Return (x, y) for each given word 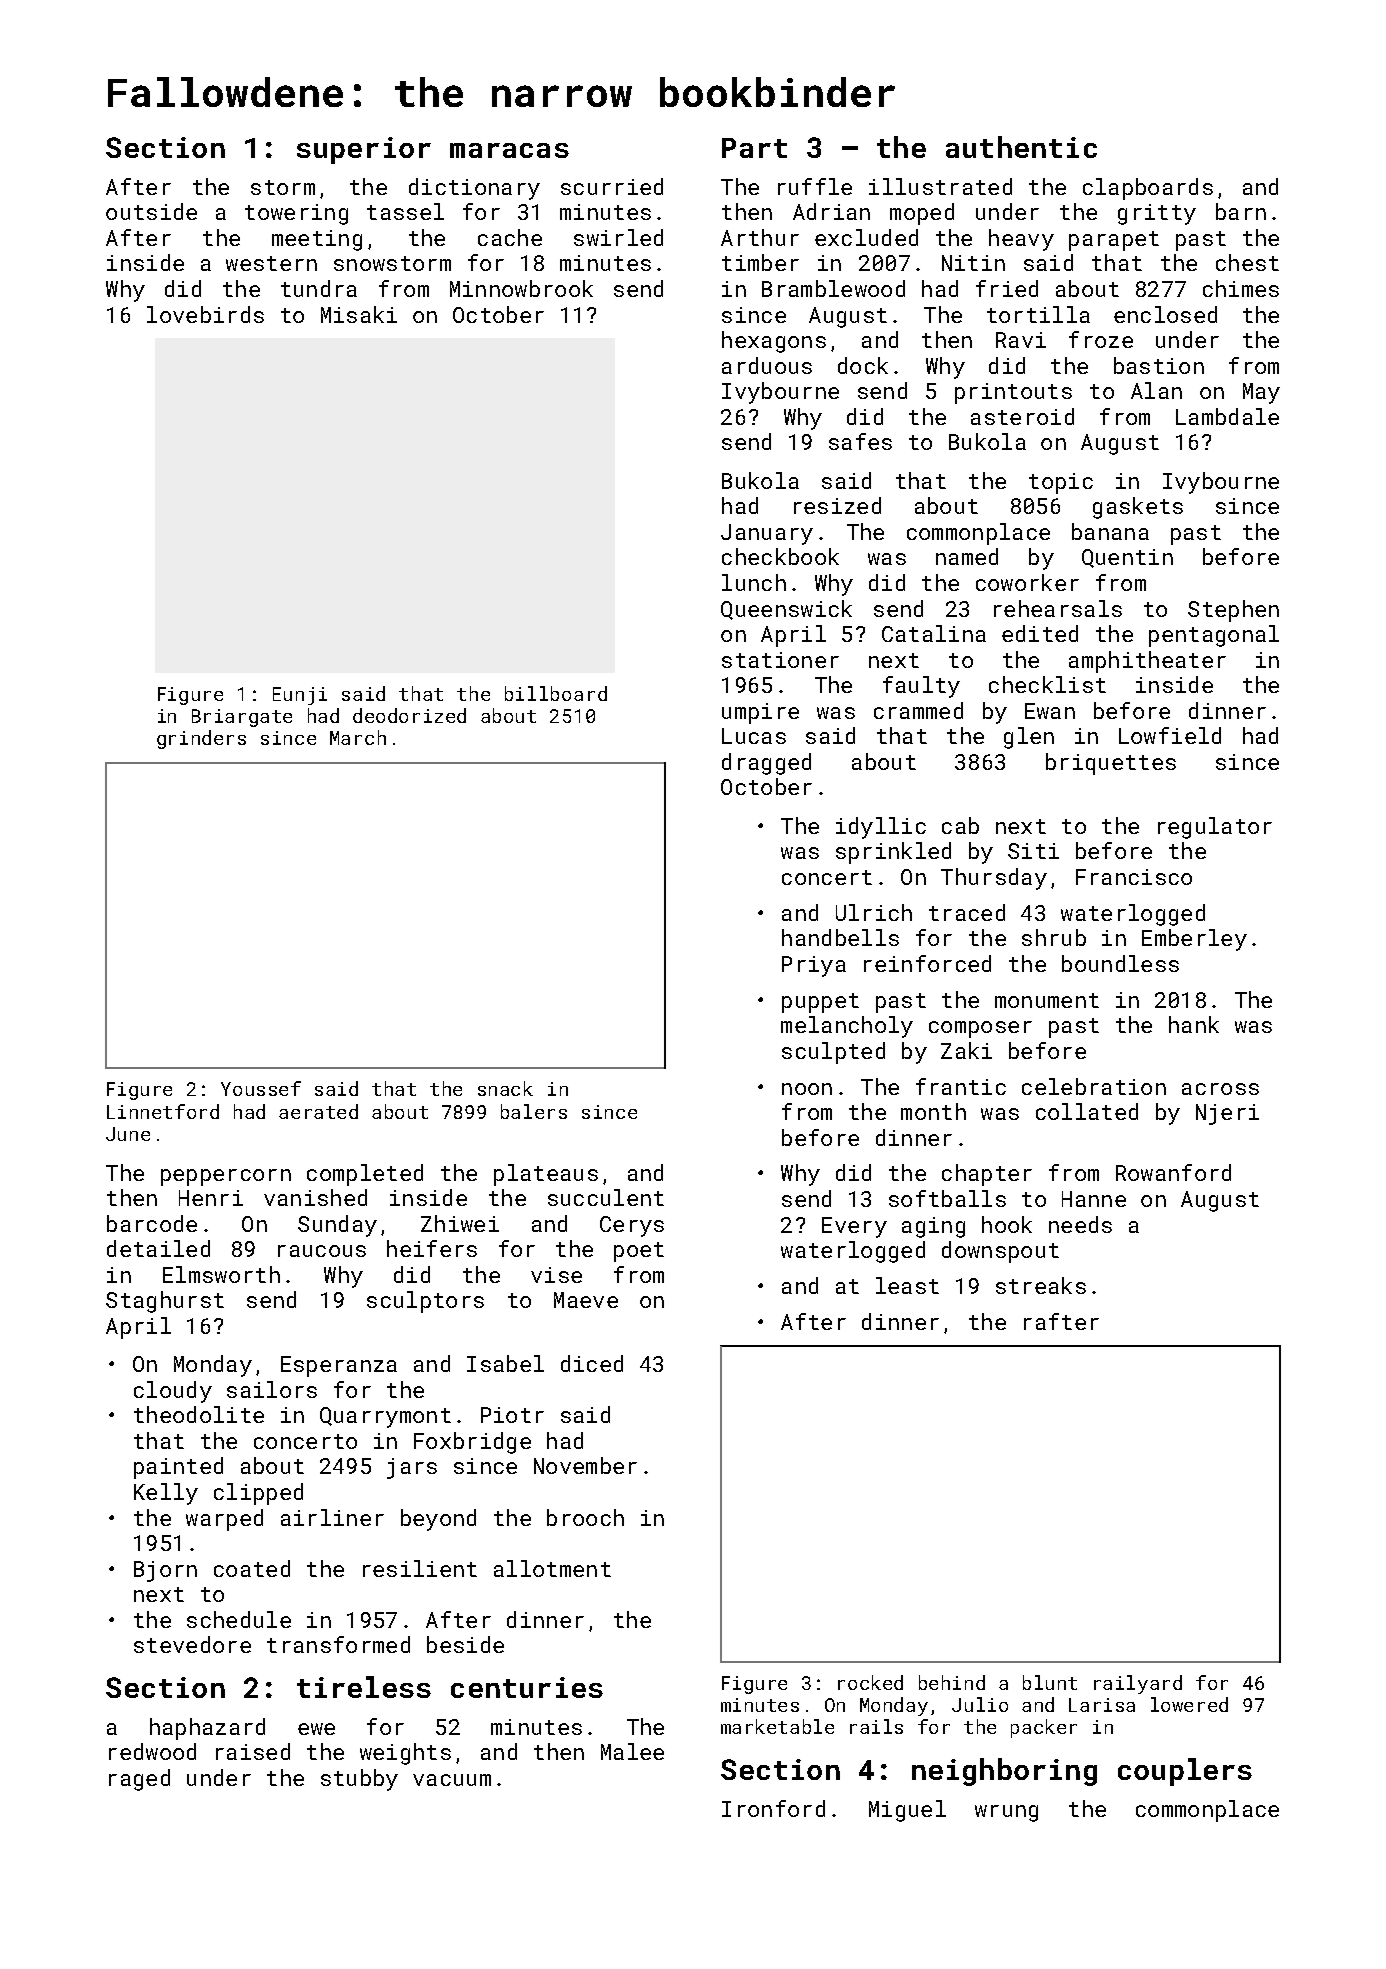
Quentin (1127, 558)
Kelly (166, 1494)
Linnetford (163, 1111)
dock (863, 365)
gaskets (1138, 508)
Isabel (505, 1363)
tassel (405, 211)
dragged (766, 764)
